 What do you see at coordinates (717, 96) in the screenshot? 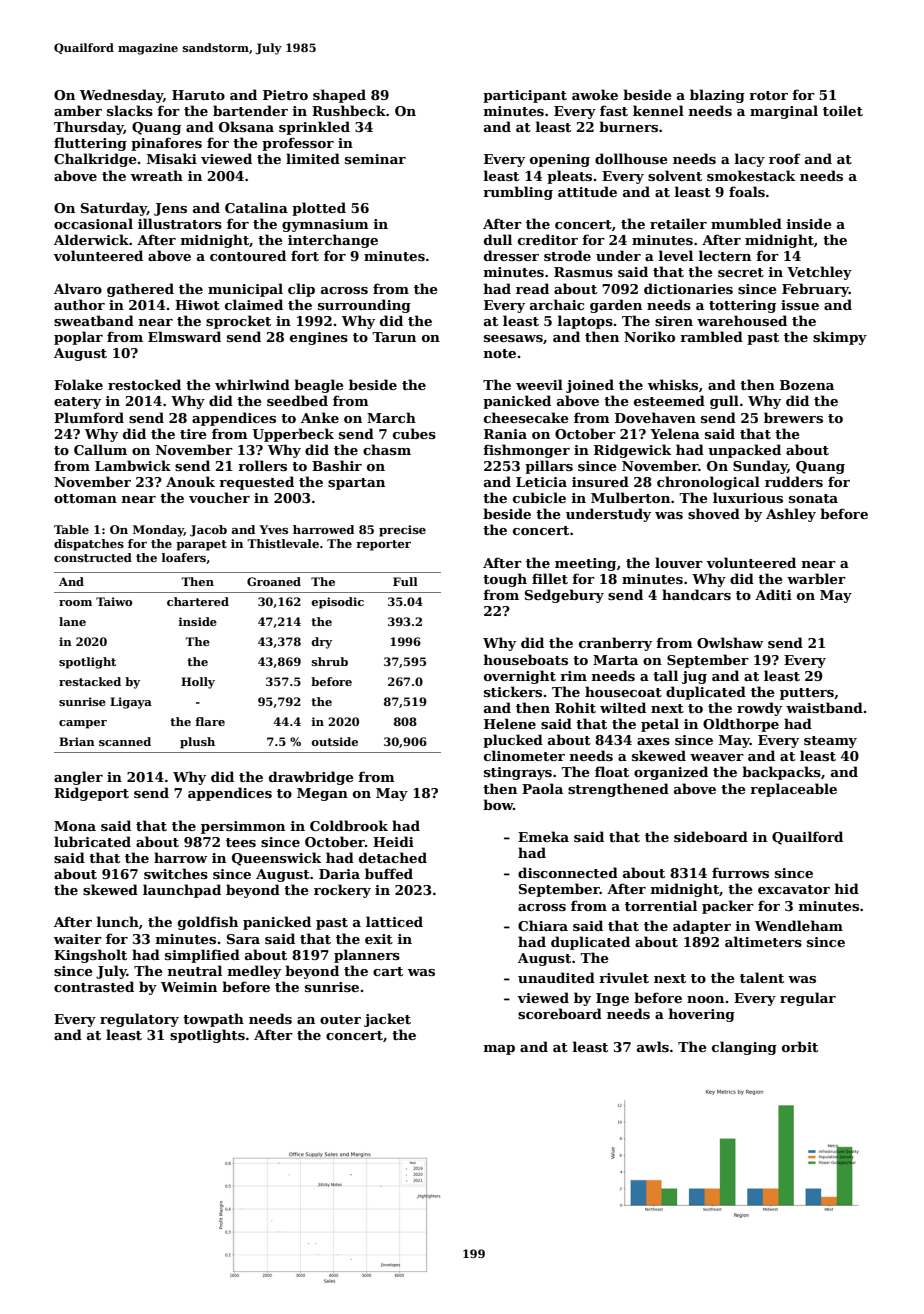
I see `blazing` at bounding box center [717, 96].
